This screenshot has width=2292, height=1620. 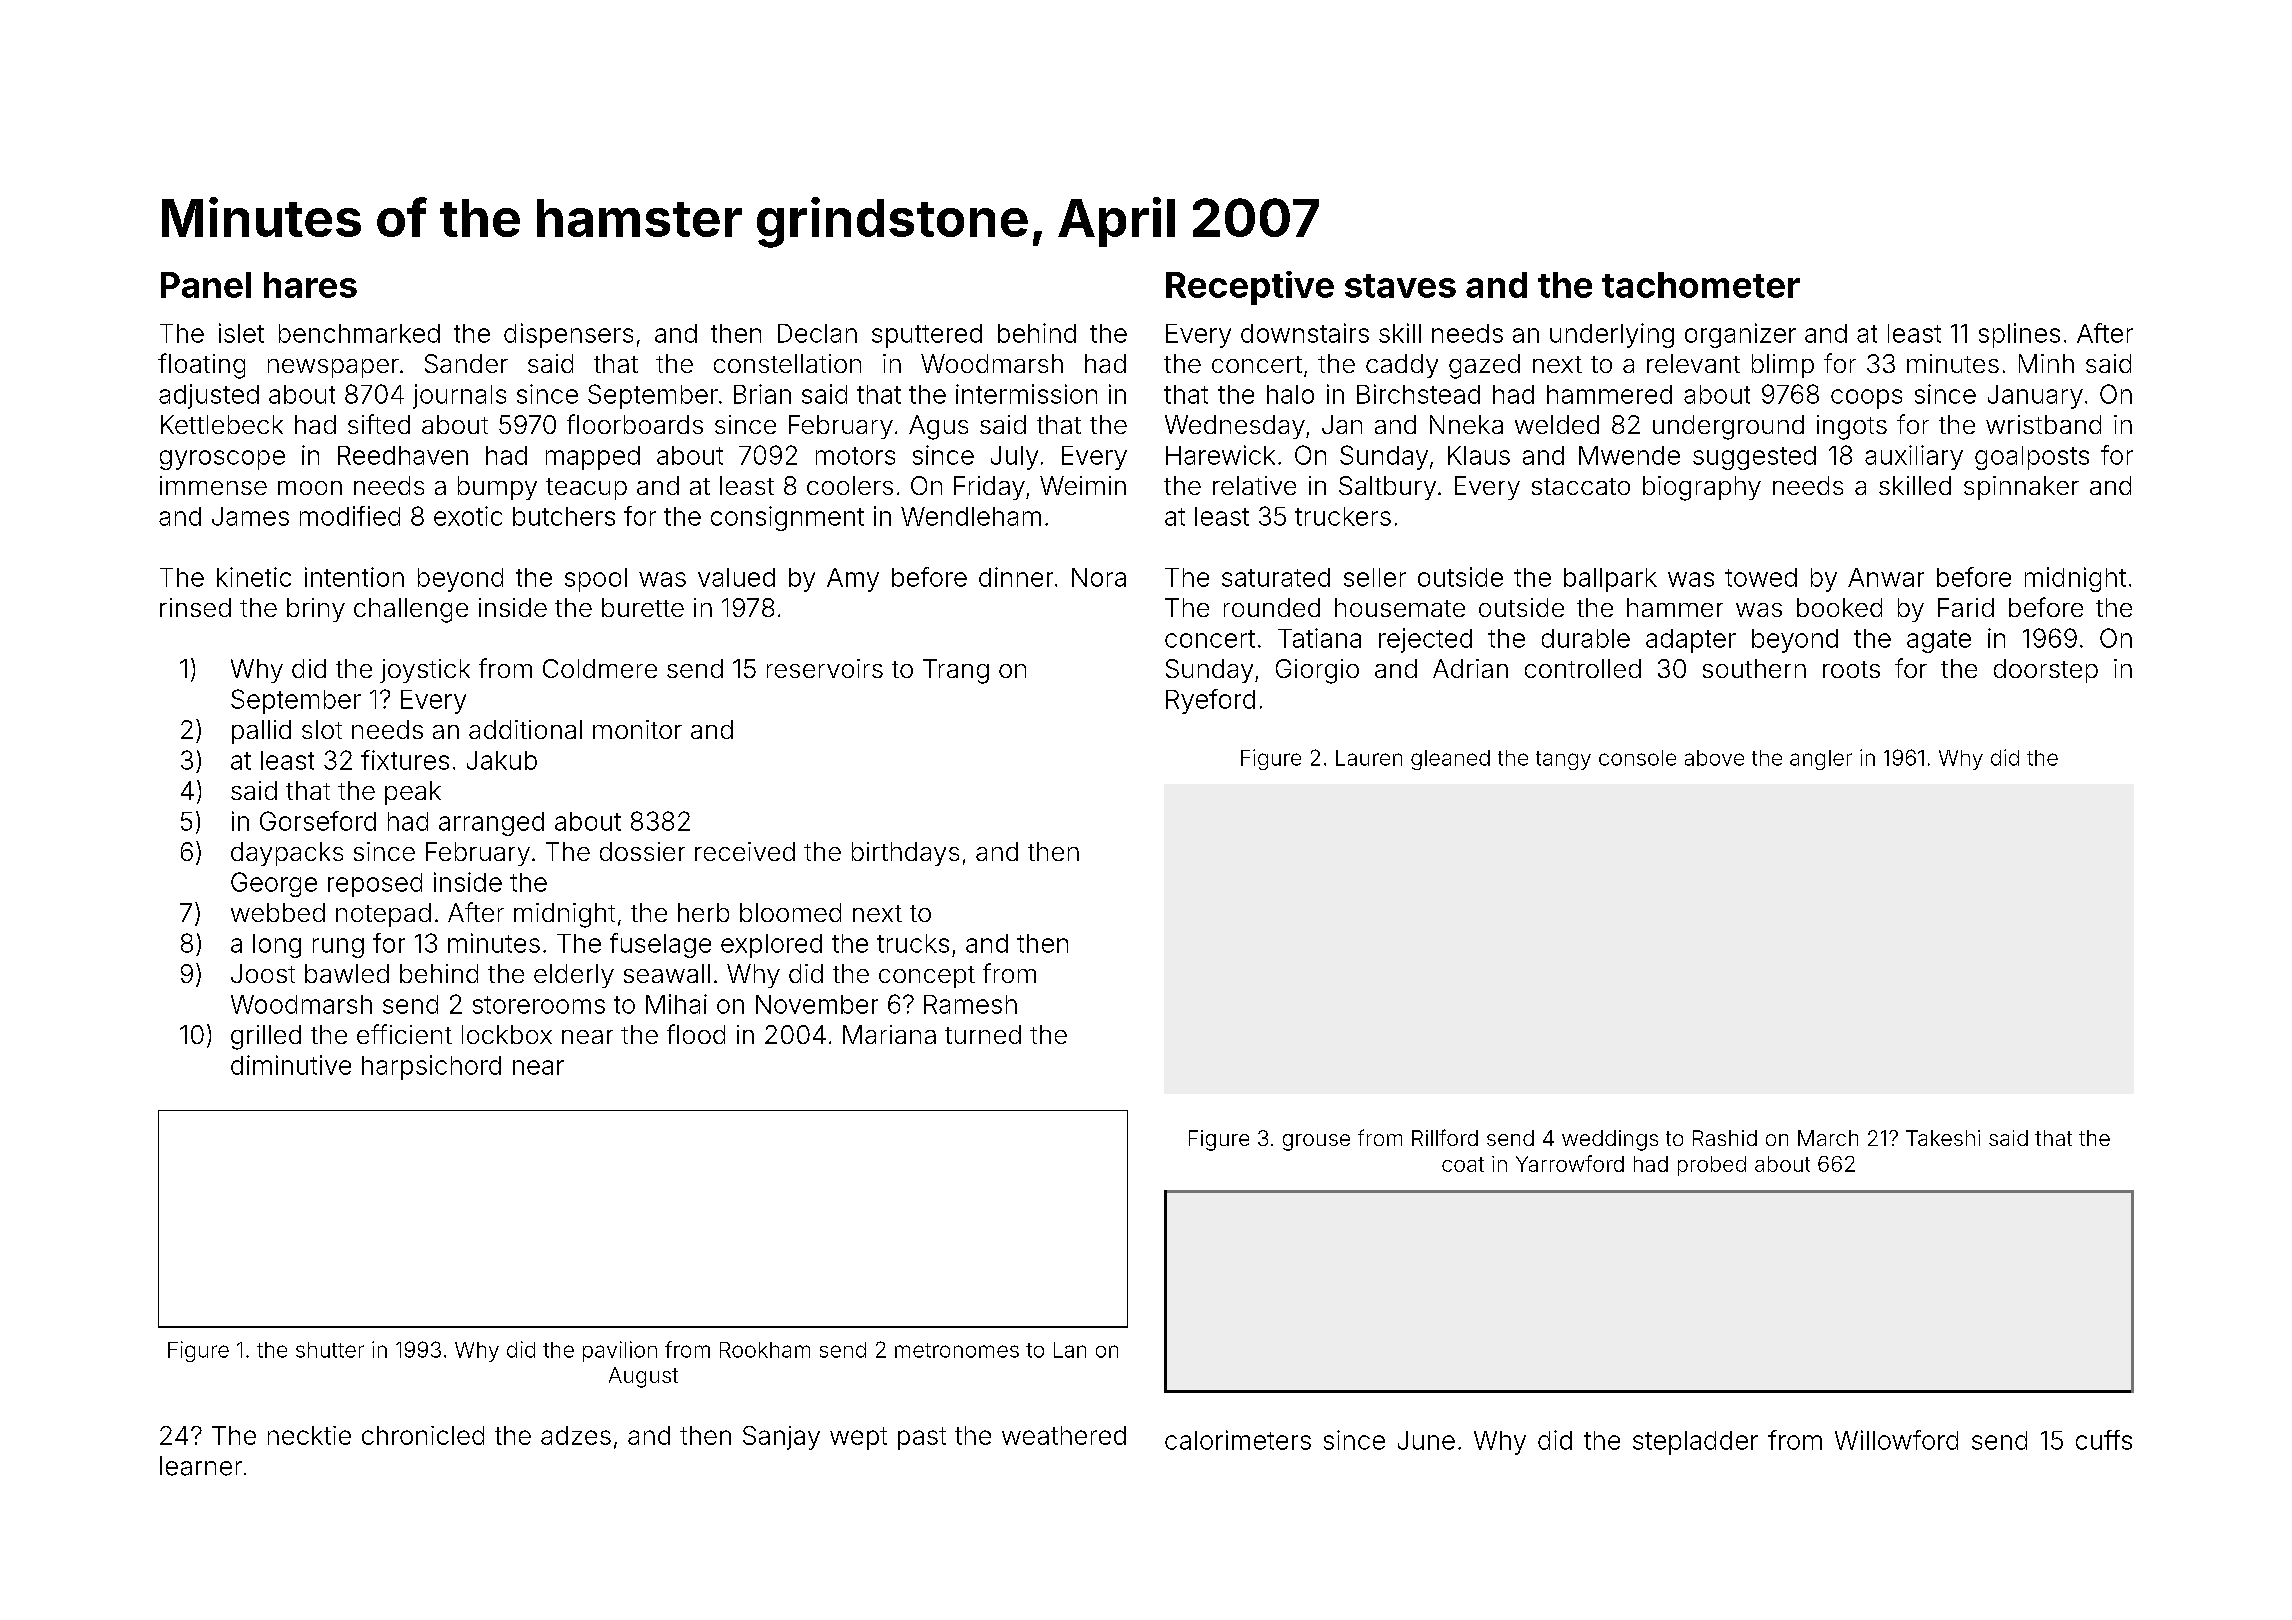 I want to click on birthdays, so click(x=905, y=854).
